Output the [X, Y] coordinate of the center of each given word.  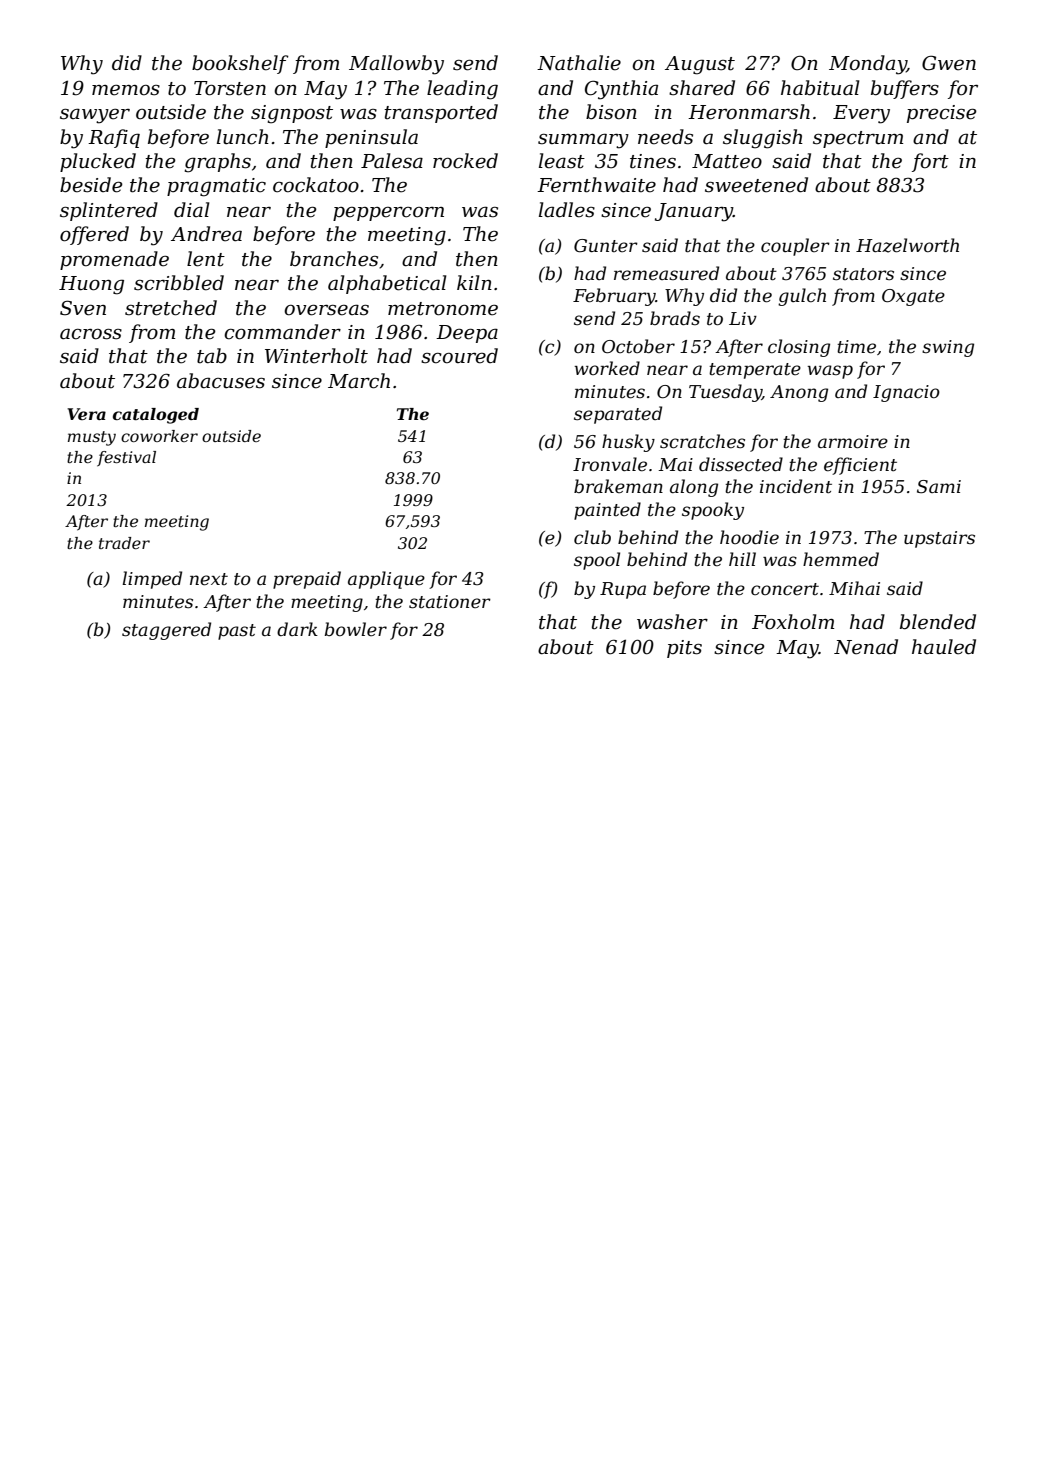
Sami [939, 487]
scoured [459, 356]
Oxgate [913, 297]
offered [94, 235]
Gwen [949, 63]
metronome [443, 309]
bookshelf [240, 64]
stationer [450, 602]
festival [126, 459]
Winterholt [316, 356]
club [592, 537]
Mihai [854, 588]
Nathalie [579, 63]
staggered [166, 631]
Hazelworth [907, 245]
